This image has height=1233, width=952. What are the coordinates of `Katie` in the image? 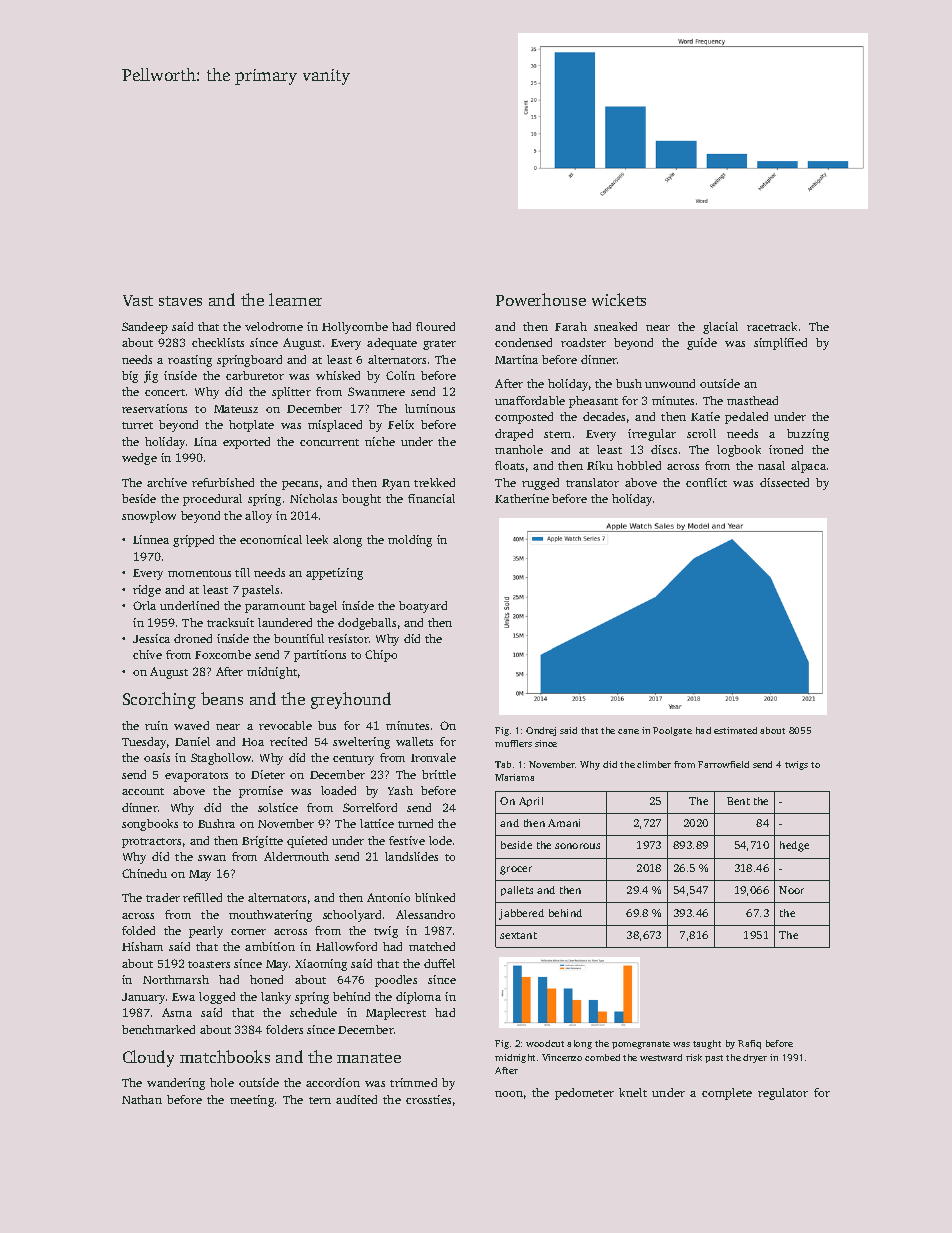 It's located at (705, 416).
